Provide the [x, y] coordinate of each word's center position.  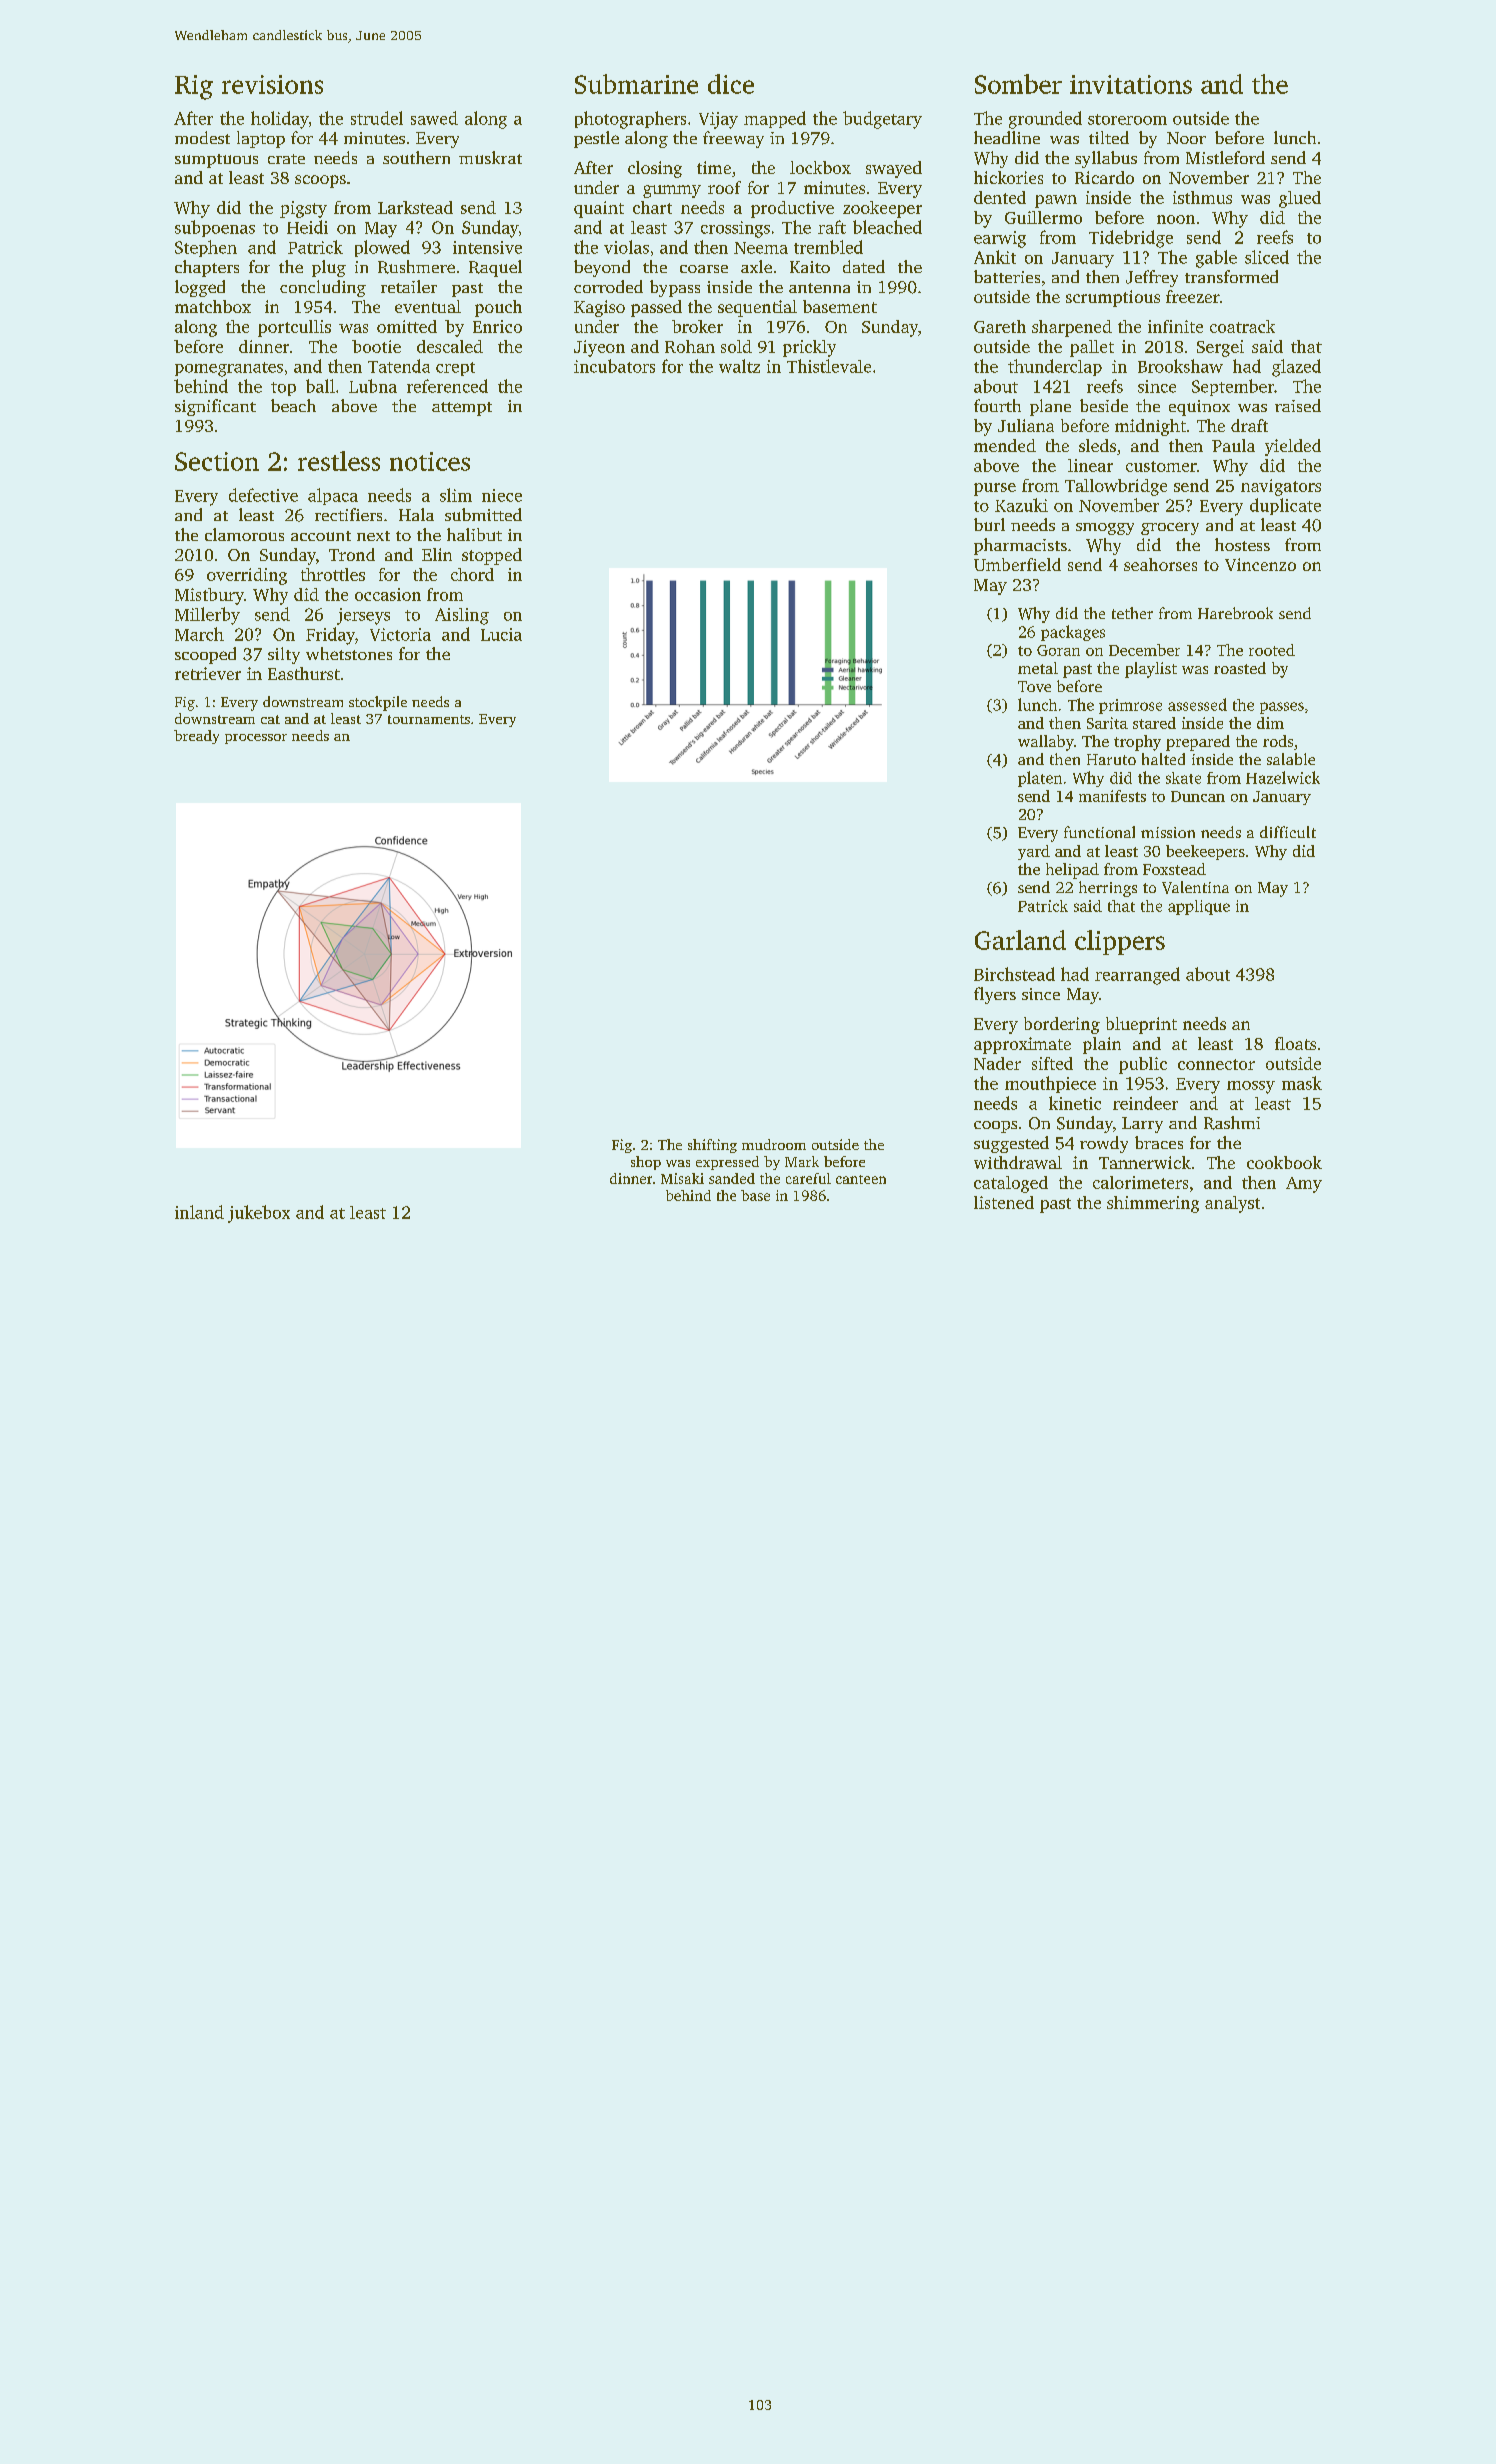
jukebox [259, 1214]
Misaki [682, 1178]
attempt [462, 409]
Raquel [495, 268]
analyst [1232, 1204]
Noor [1186, 138]
